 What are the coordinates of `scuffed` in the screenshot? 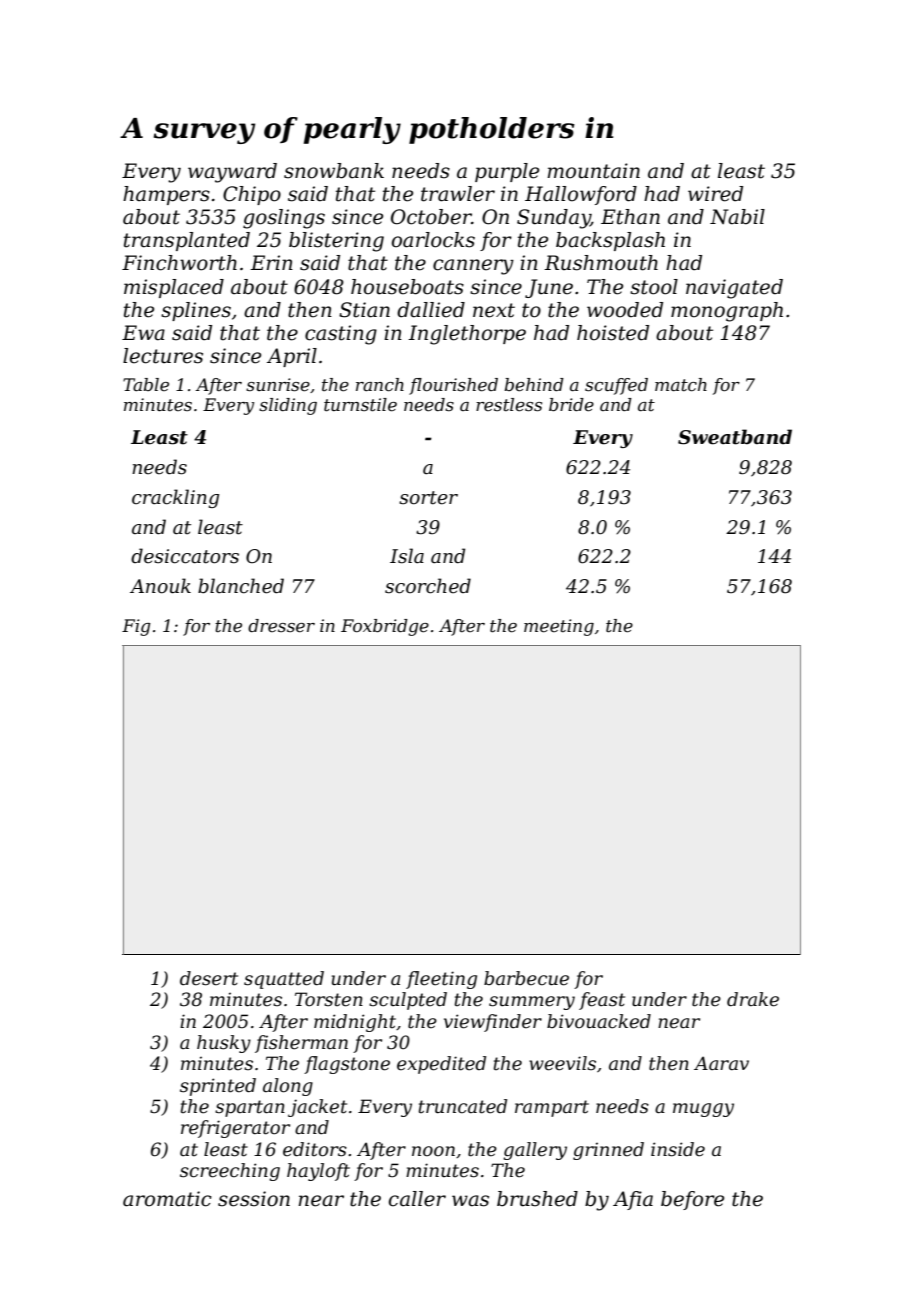 It's located at (616, 386).
